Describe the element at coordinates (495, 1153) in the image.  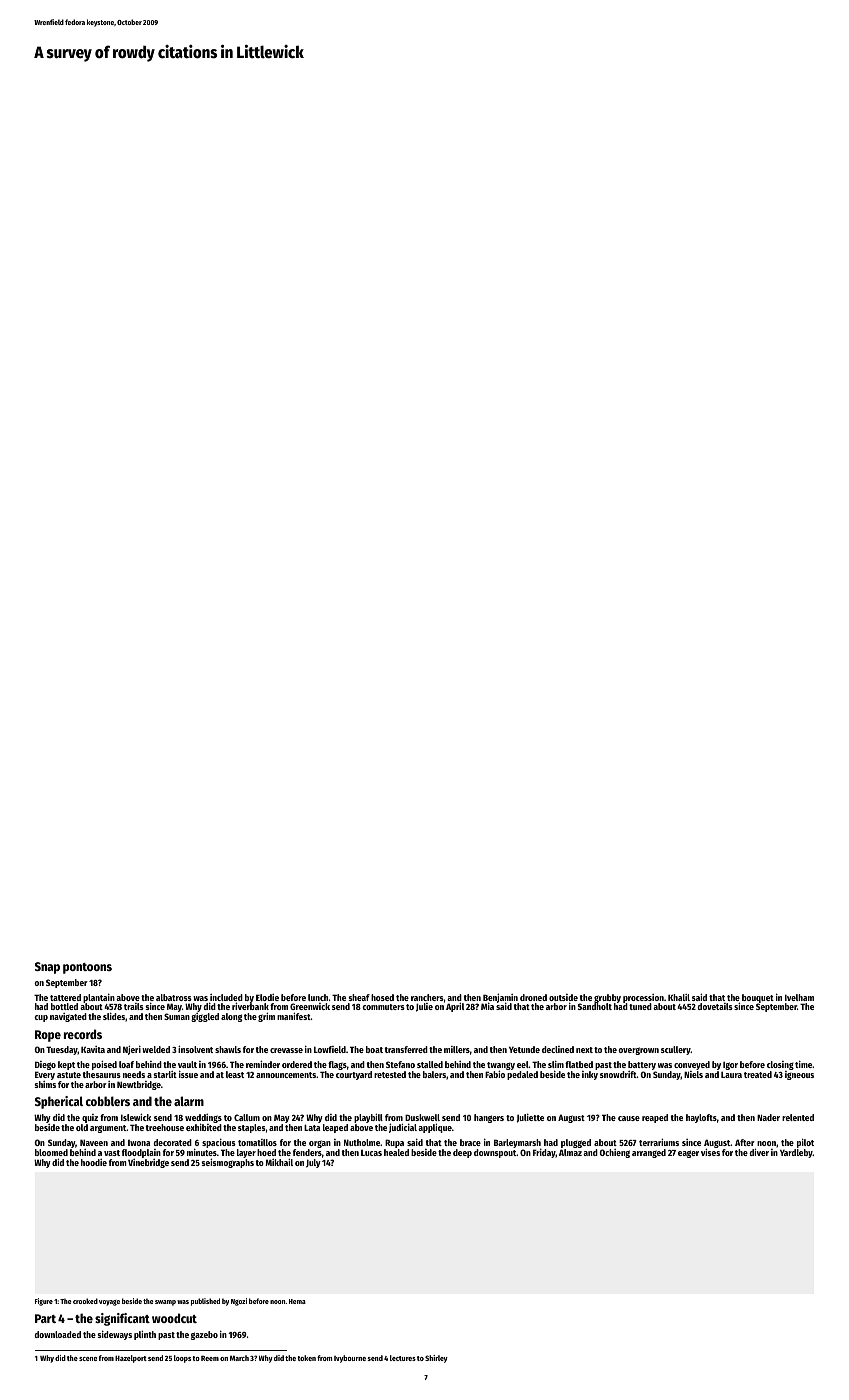
I see `downspout` at that location.
